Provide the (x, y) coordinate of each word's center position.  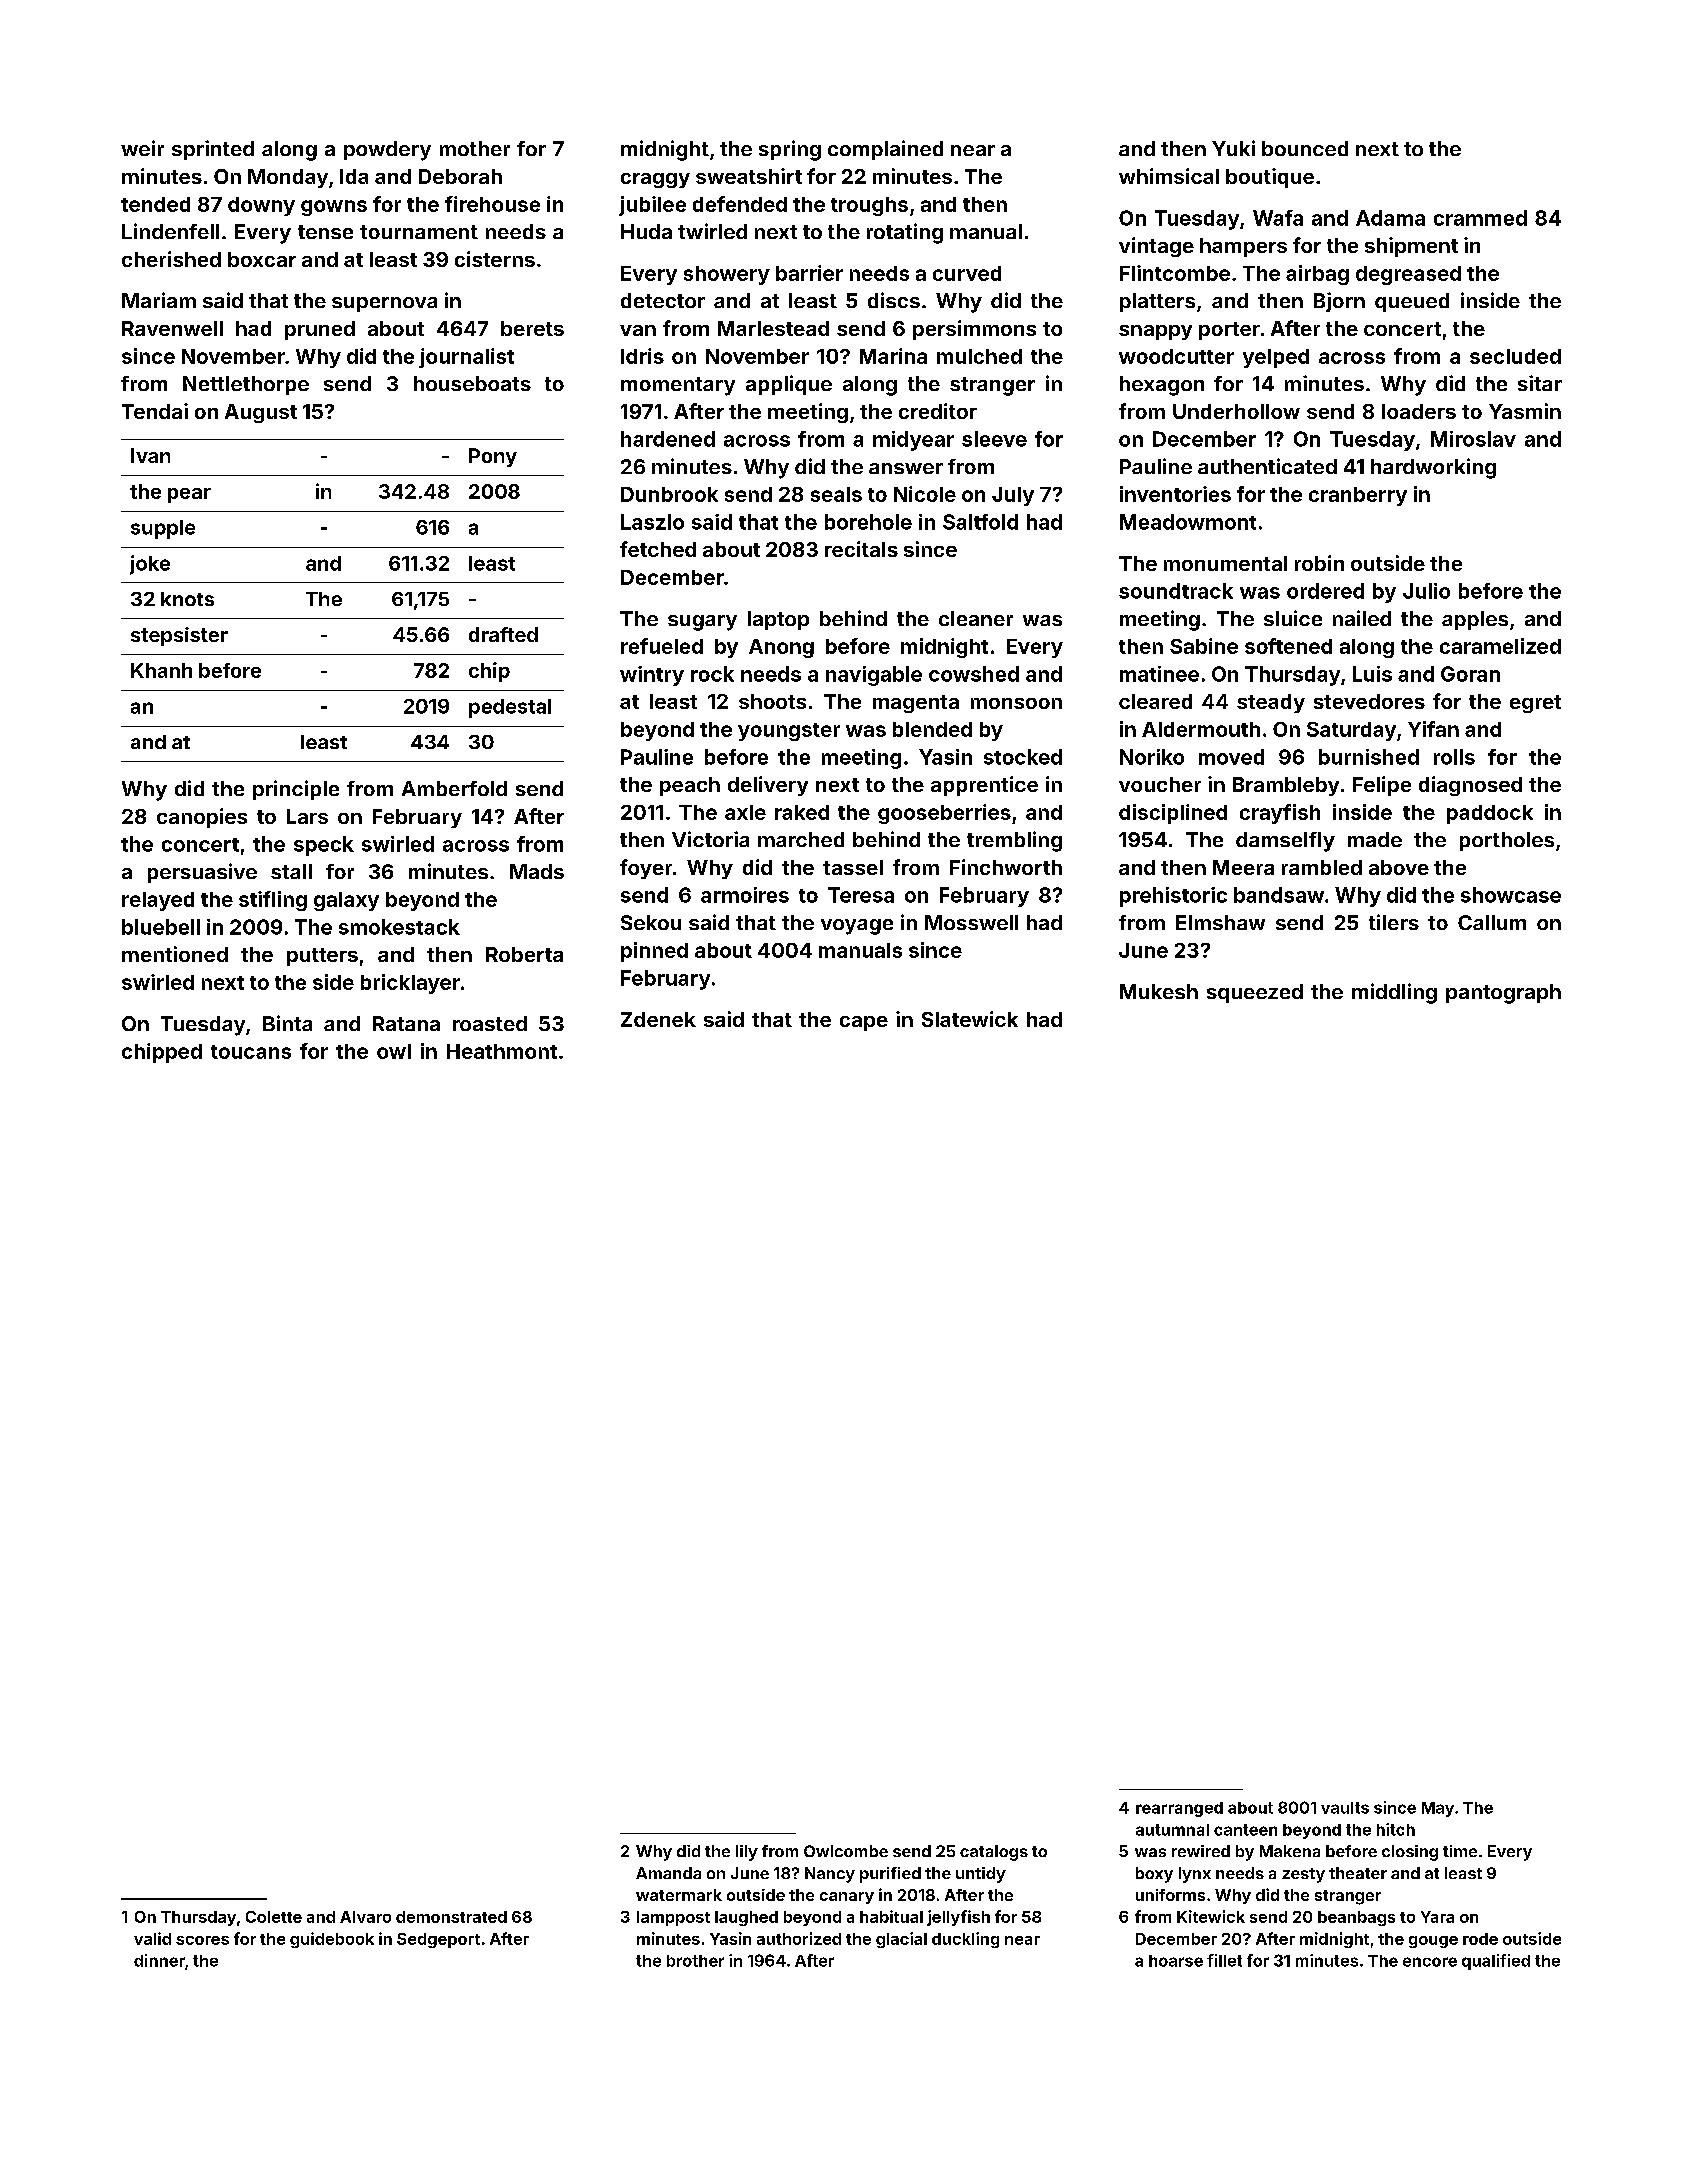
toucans (251, 1052)
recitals (861, 549)
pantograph (1503, 994)
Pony (493, 457)
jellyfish (958, 1918)
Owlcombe (846, 1851)
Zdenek (658, 1019)
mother (475, 148)
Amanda (668, 1873)
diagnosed (1470, 786)
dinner (159, 1960)
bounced (1305, 148)
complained (885, 150)
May (1438, 1809)
